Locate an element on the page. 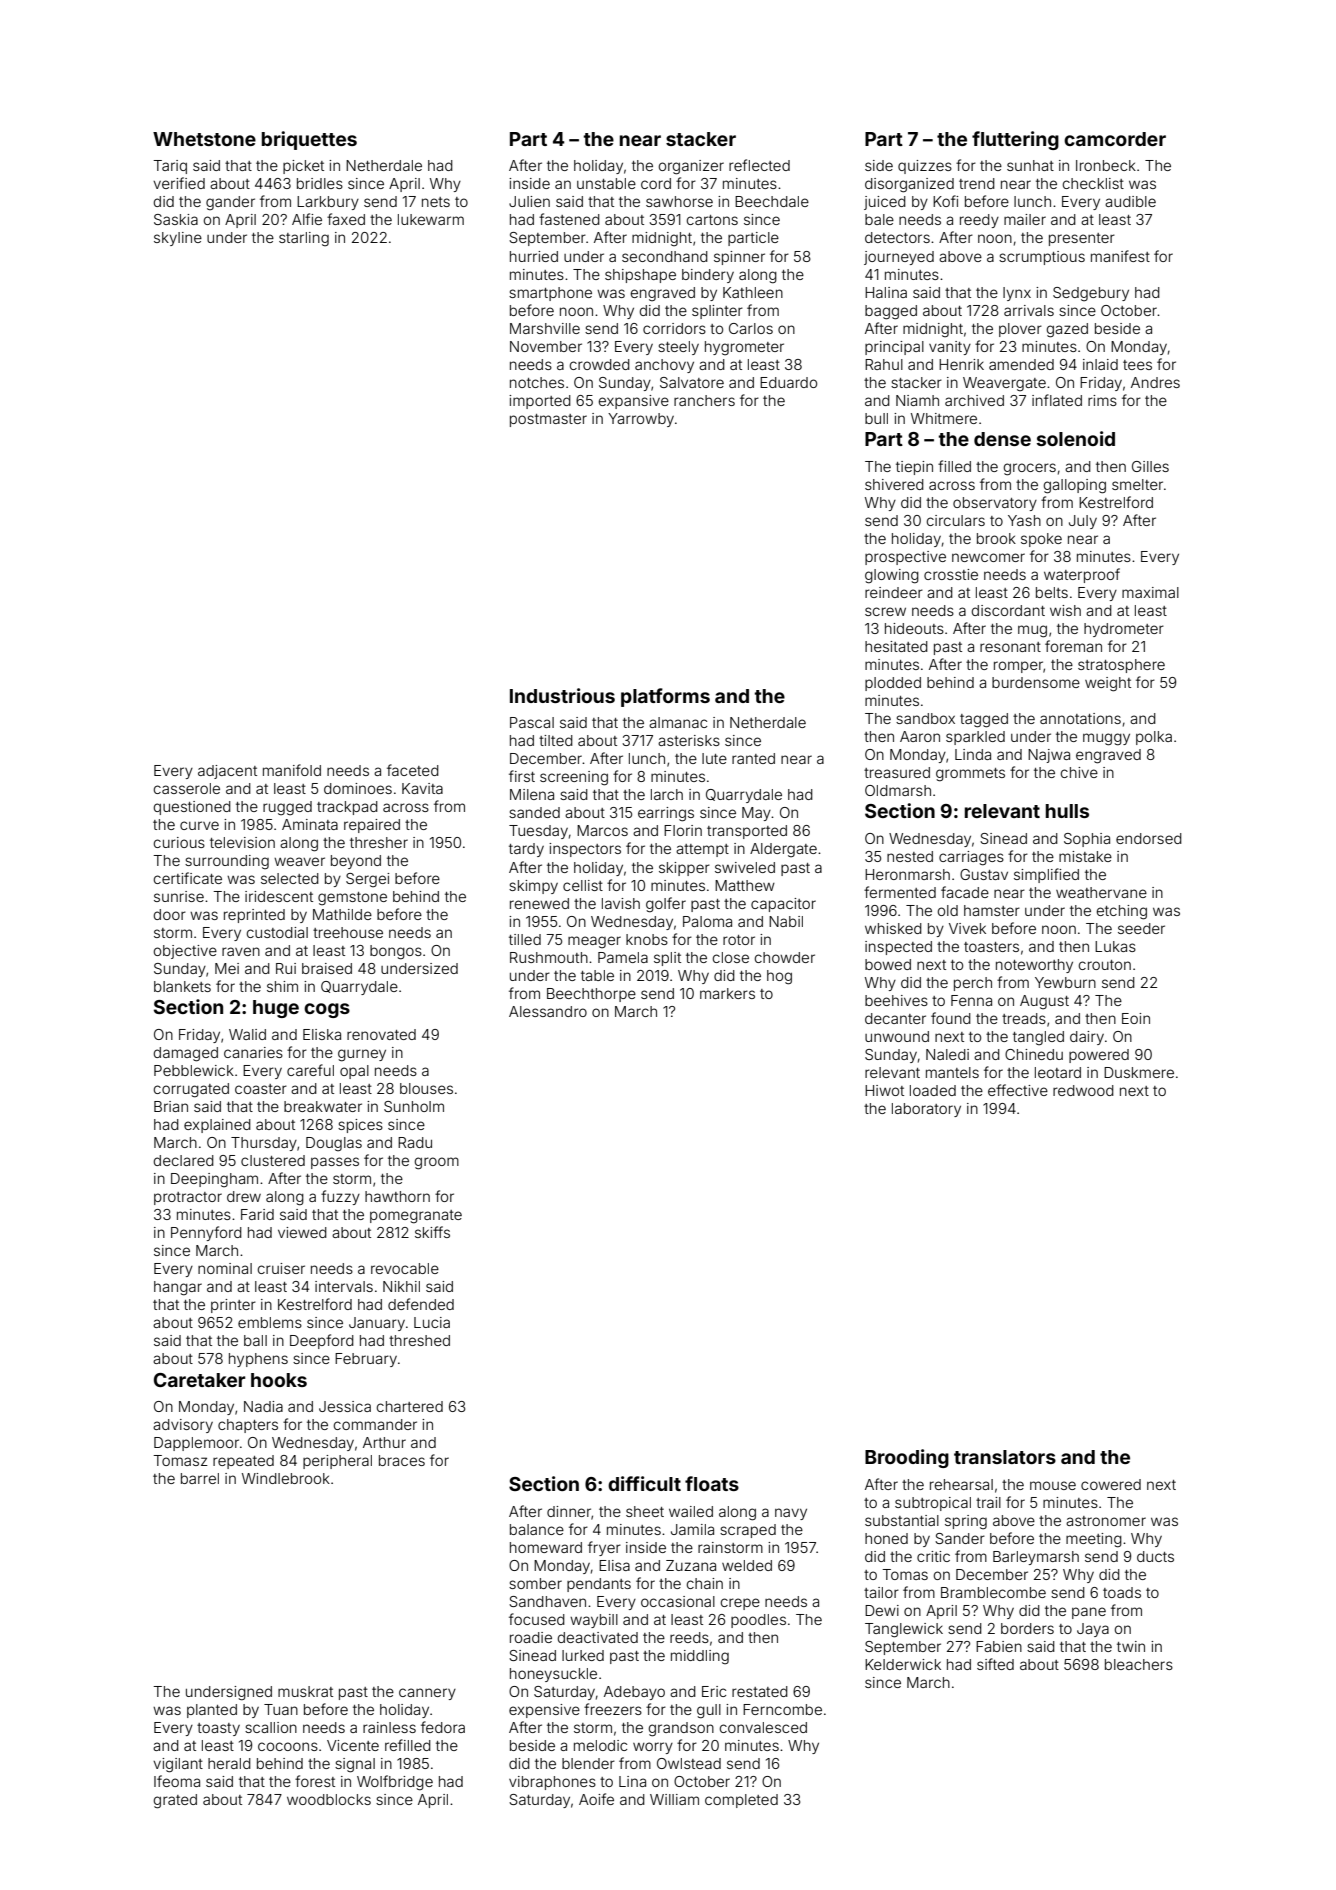  sifted is located at coordinates (995, 1664).
